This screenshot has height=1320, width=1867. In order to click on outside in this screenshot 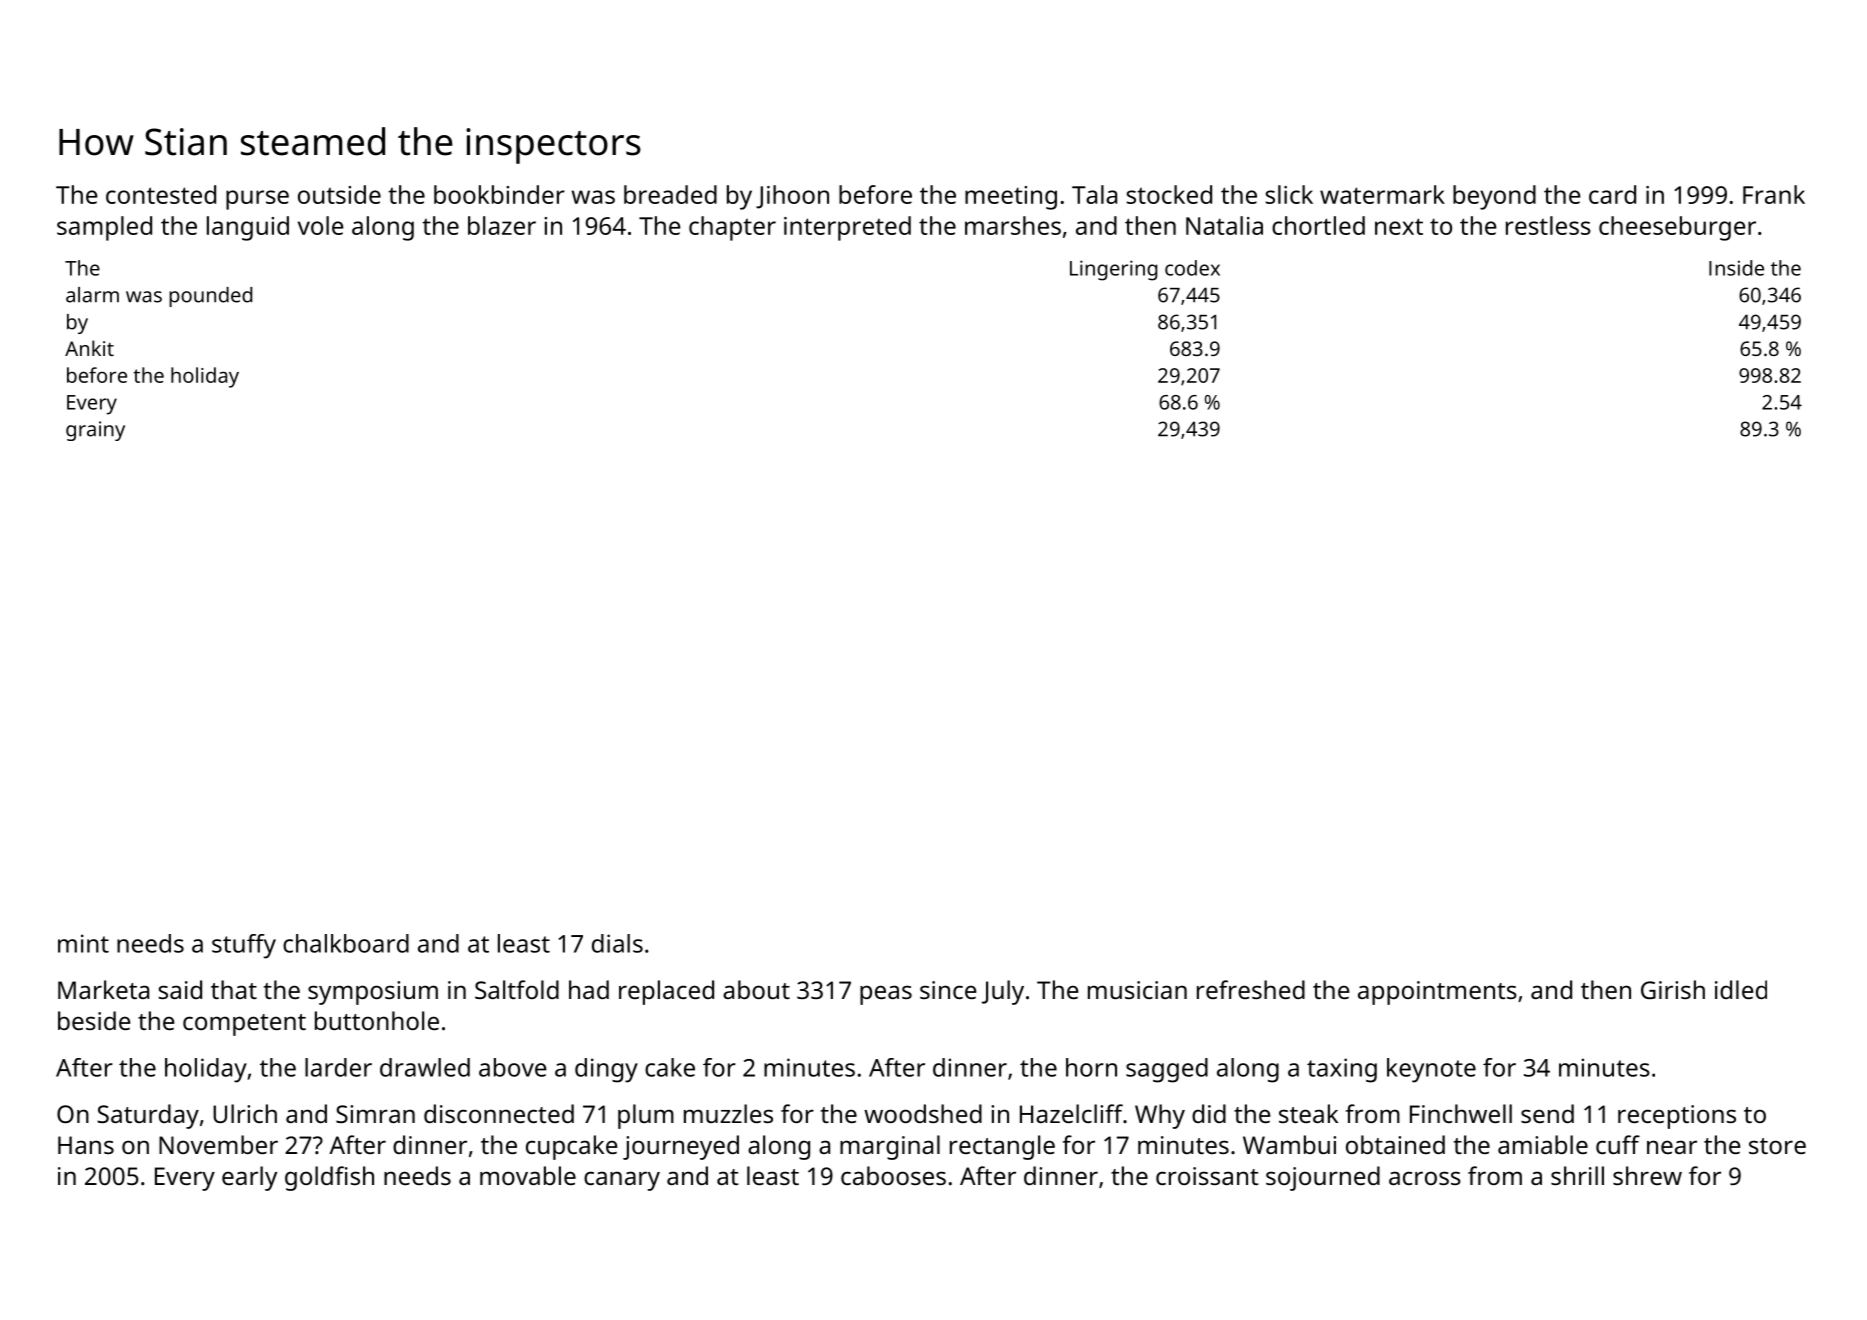, I will do `click(339, 194)`.
